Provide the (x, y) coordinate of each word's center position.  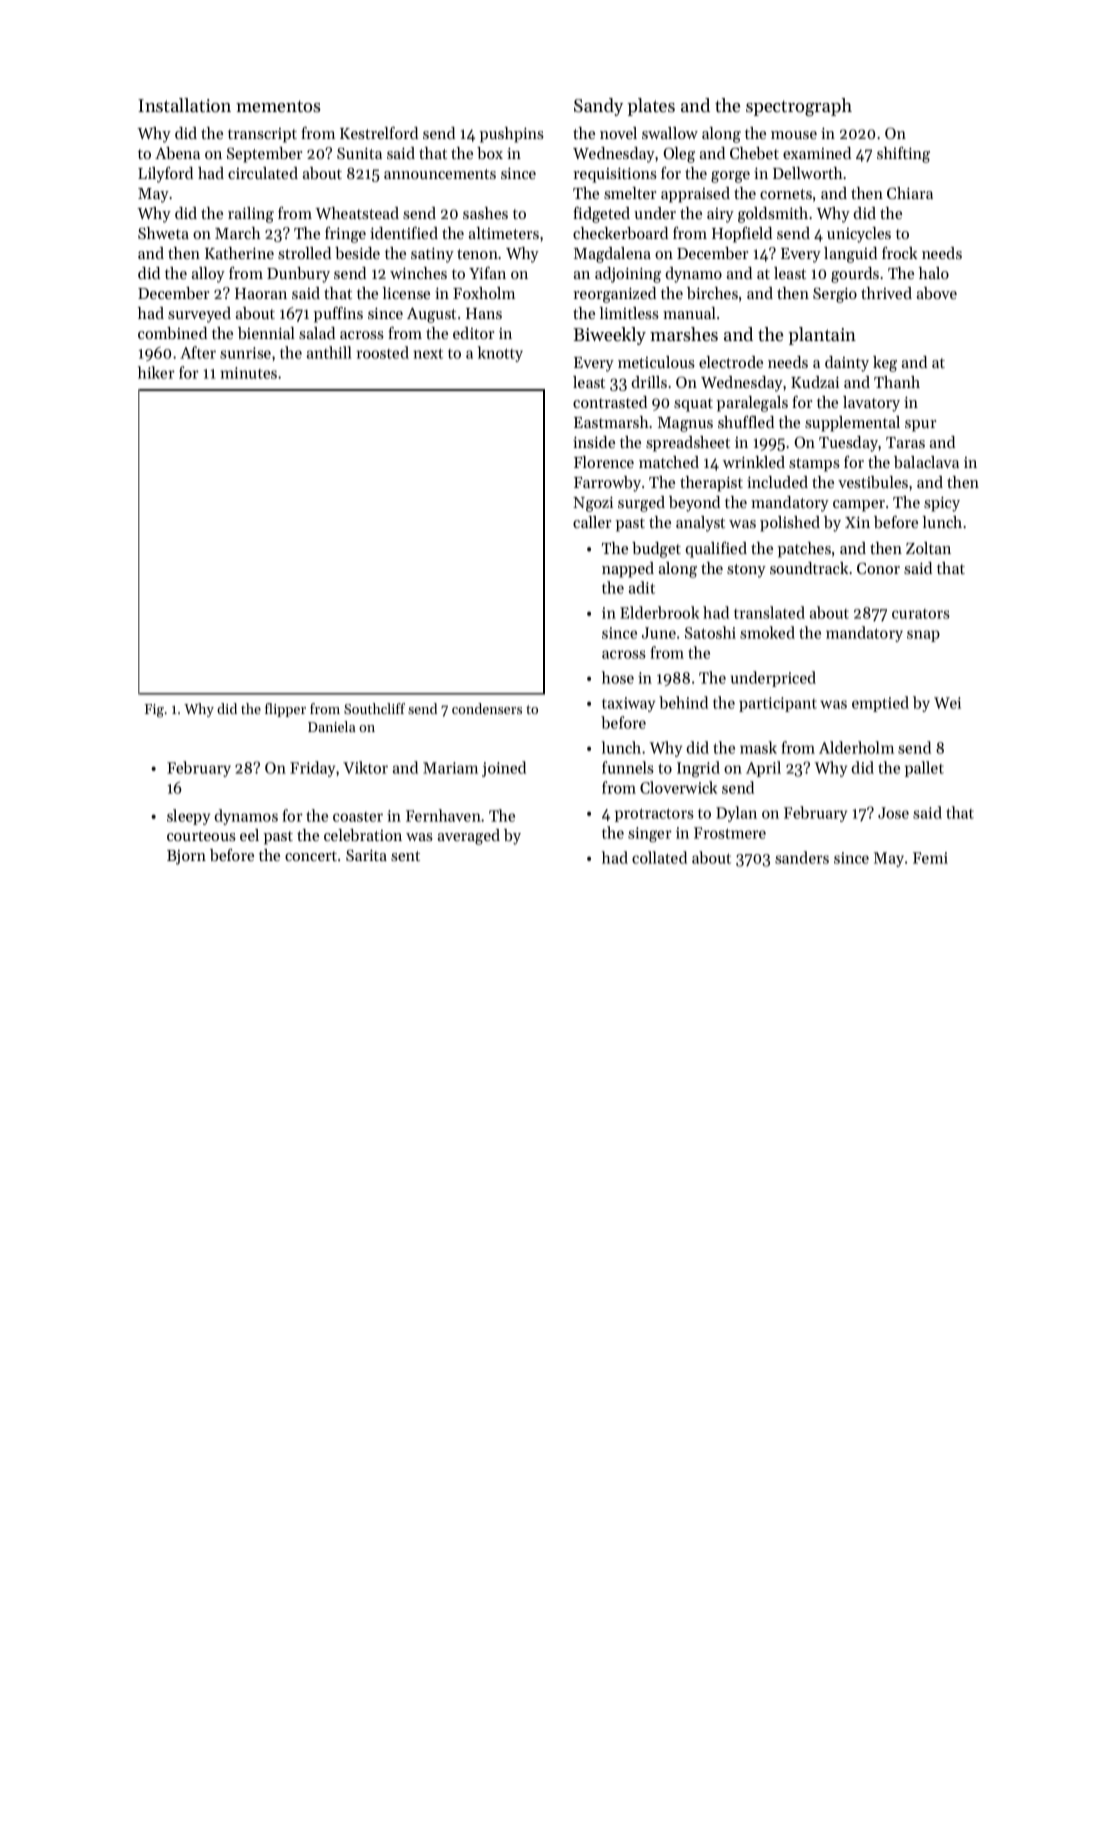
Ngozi (593, 504)
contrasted (610, 402)
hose (618, 677)
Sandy (598, 107)
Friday (312, 769)
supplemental (852, 424)
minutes (248, 373)
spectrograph (799, 107)
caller (592, 522)
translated (769, 612)
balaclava (926, 462)
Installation (184, 105)
